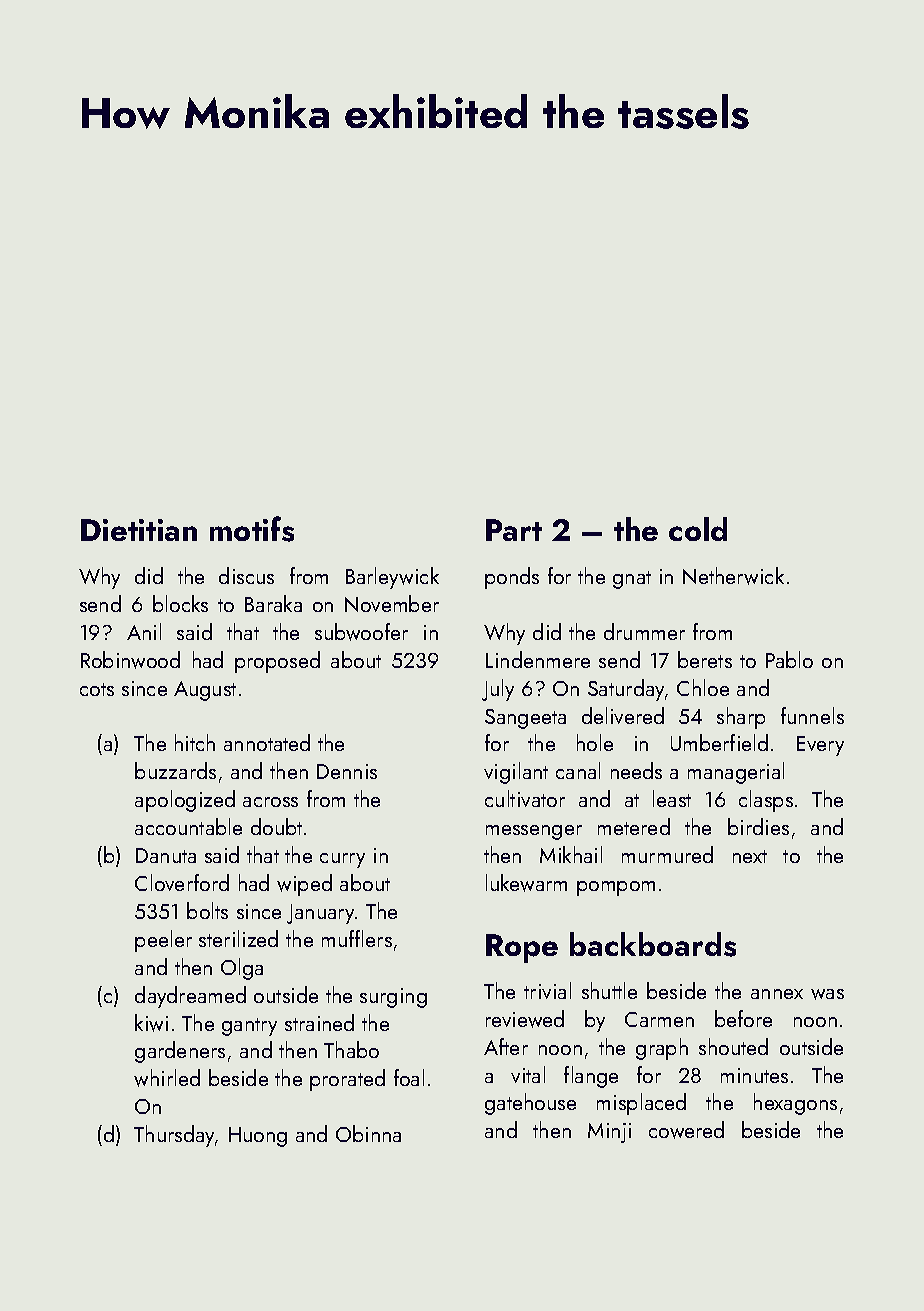 The width and height of the screenshot is (924, 1311). Describe the element at coordinates (777, 994) in the screenshot. I see `annex` at that location.
